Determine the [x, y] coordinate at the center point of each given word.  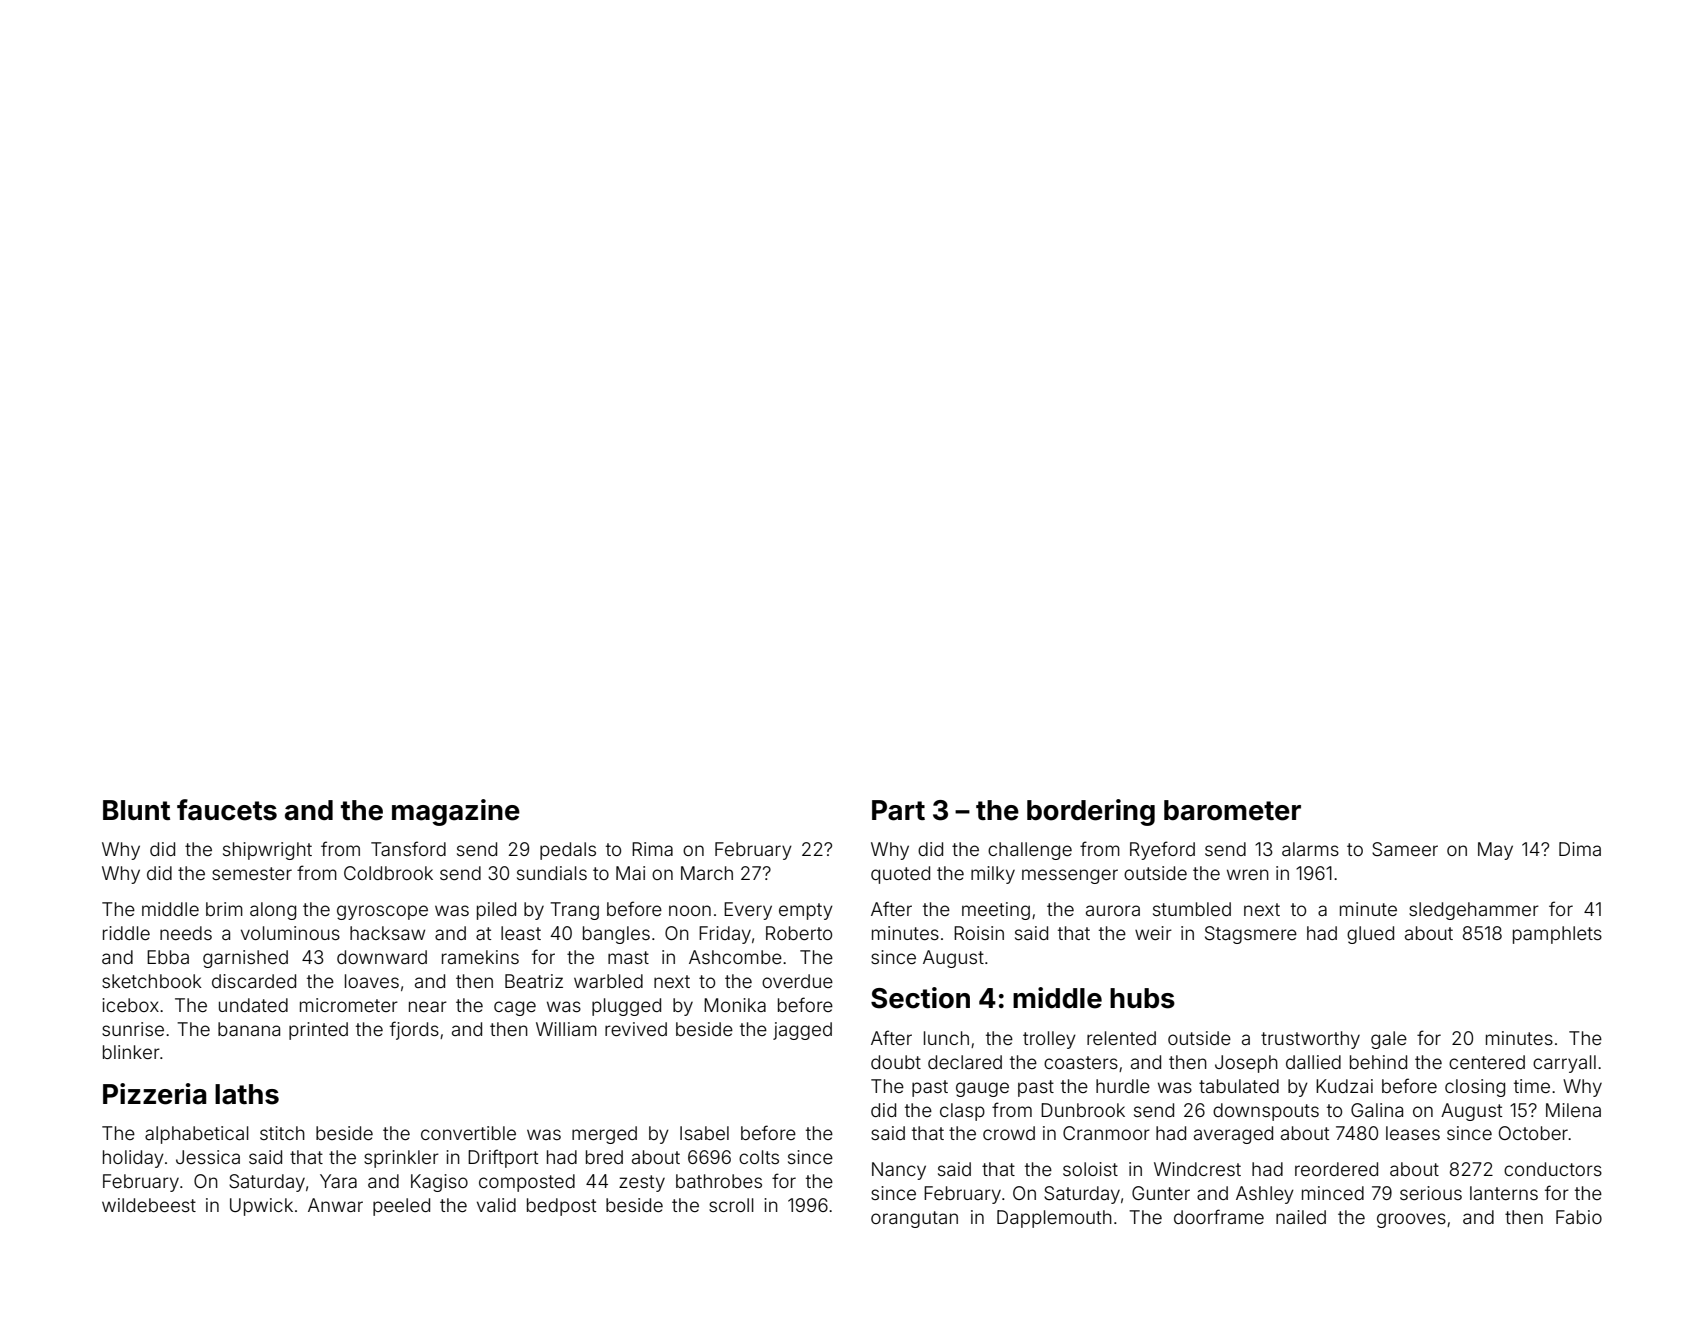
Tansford [408, 848]
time [1532, 1086]
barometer [1232, 810]
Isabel [704, 1133]
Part [898, 810]
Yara [338, 1181]
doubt [896, 1062]
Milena [1573, 1110]
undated [253, 1005]
